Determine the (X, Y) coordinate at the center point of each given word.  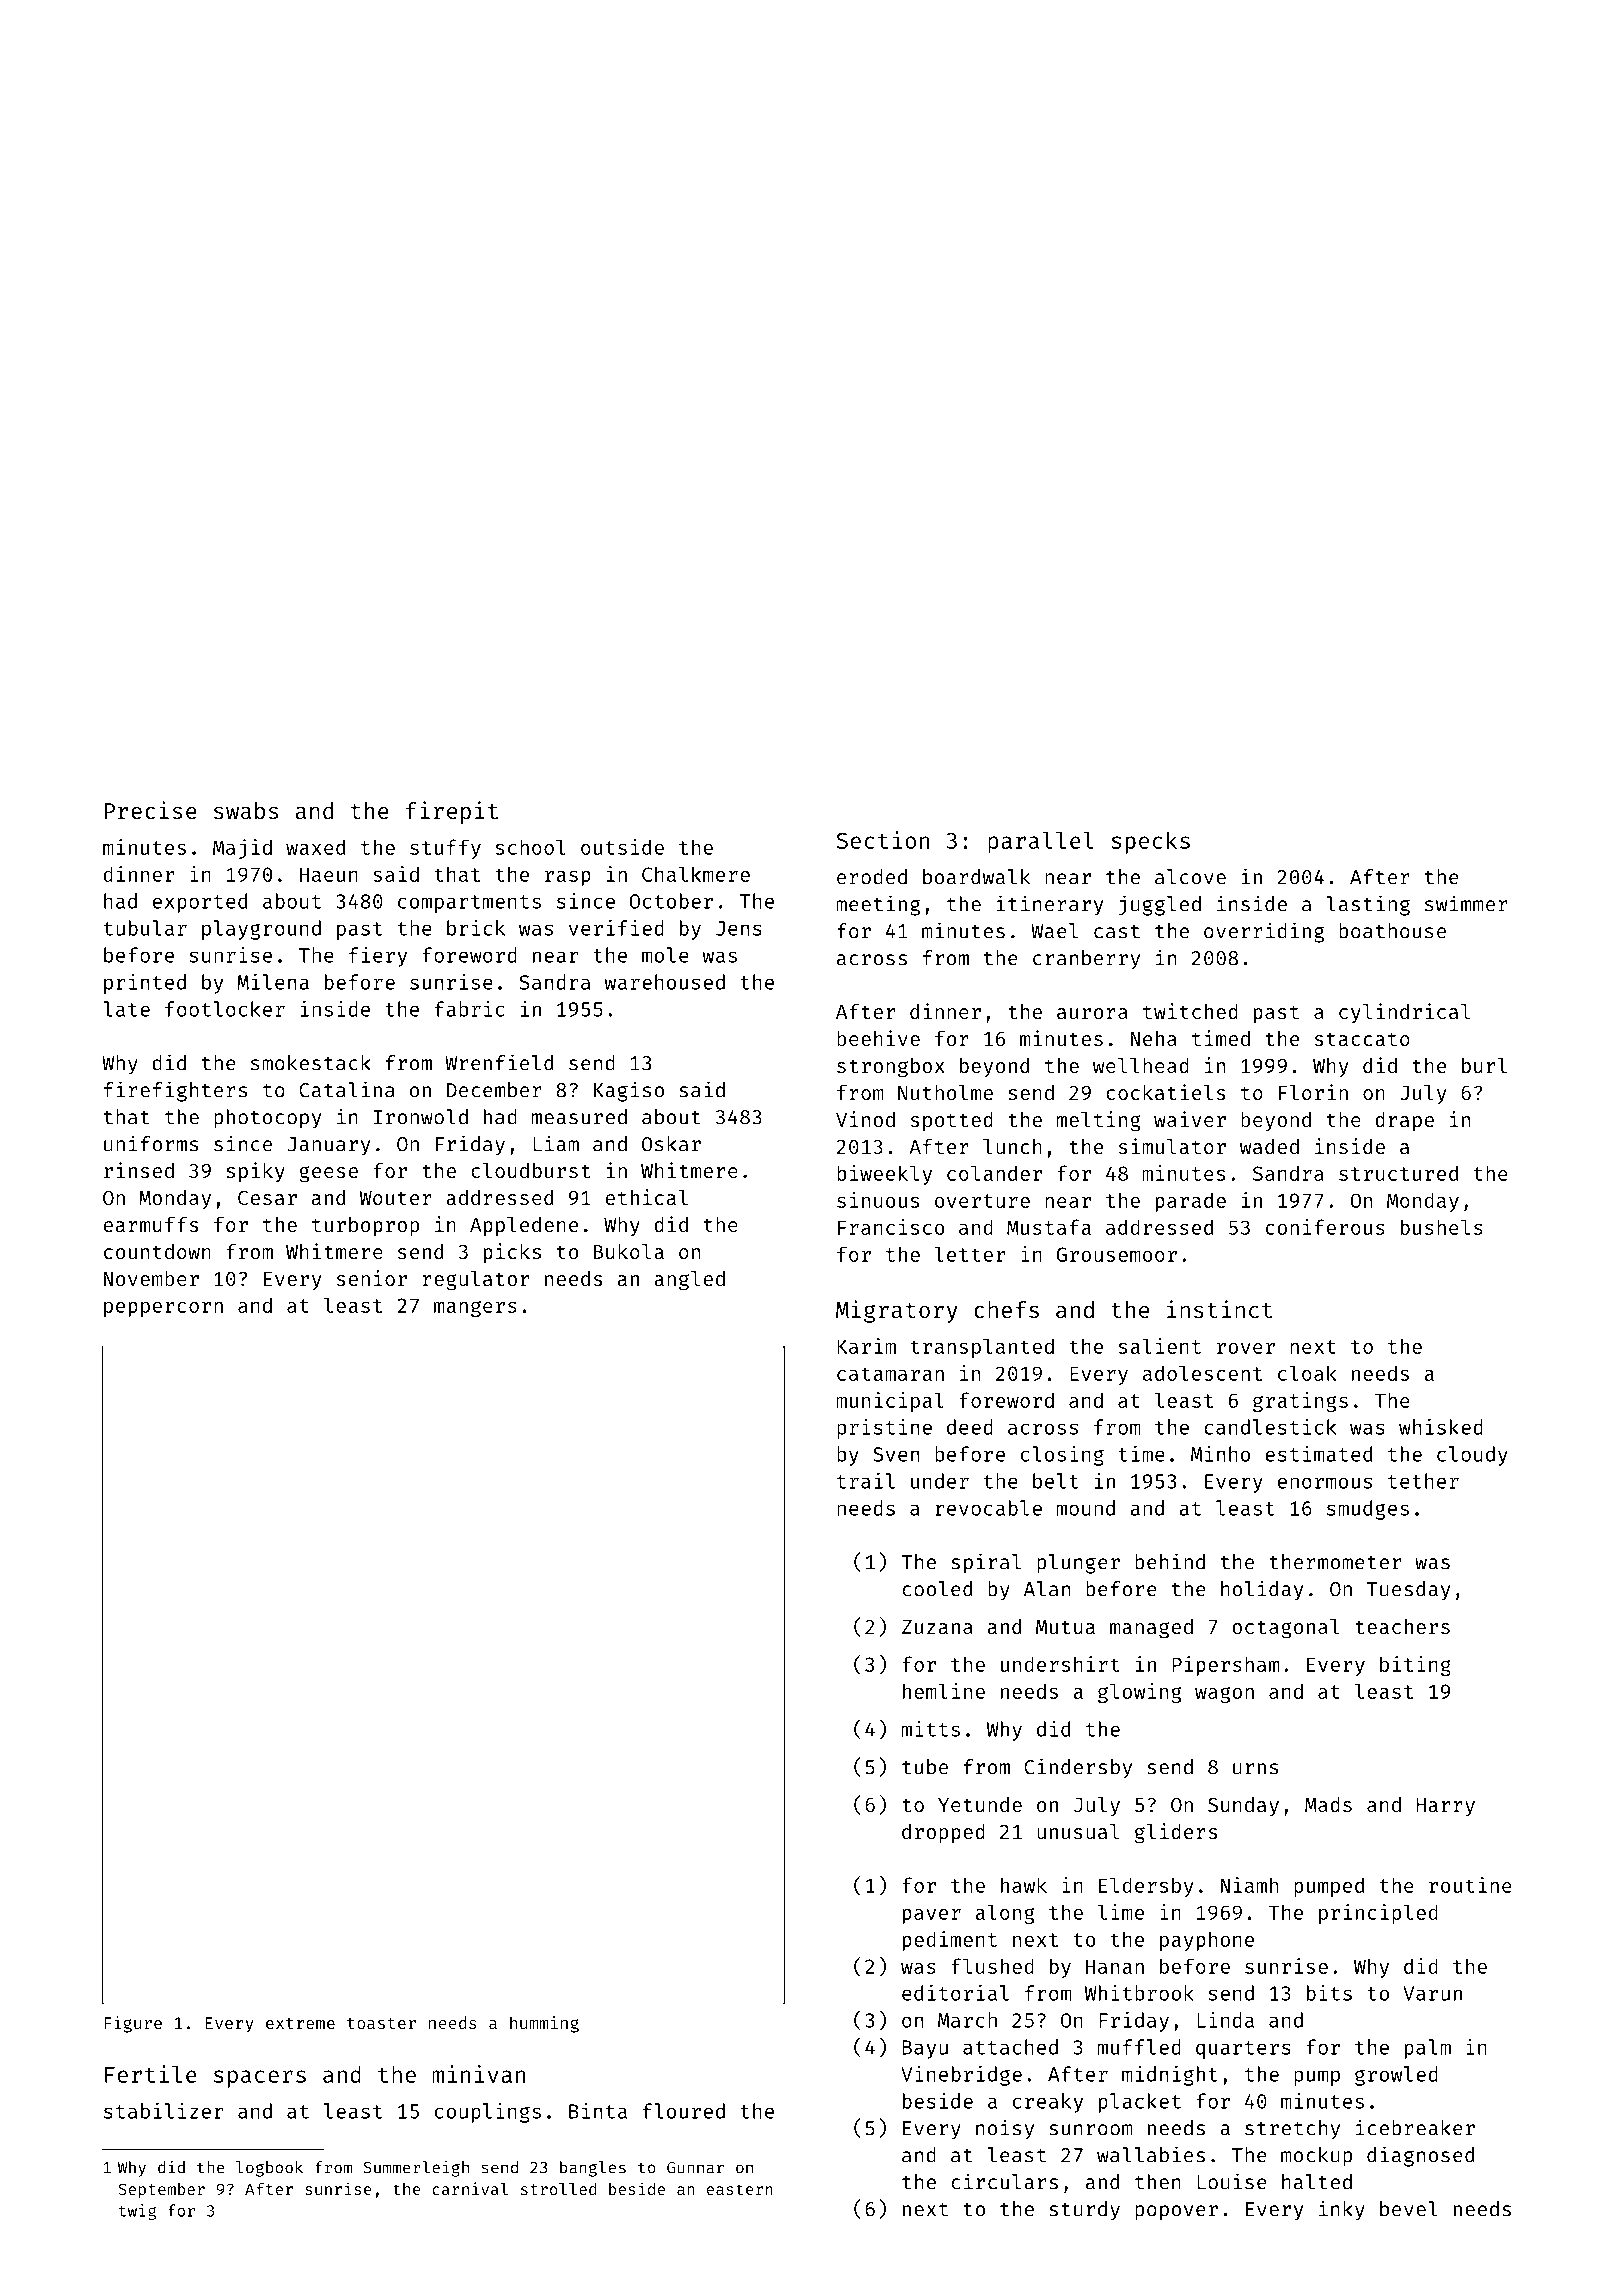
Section (883, 840)
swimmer (1466, 903)
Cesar (267, 1197)
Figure (133, 2024)
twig (137, 2212)
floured (684, 2111)
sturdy (1084, 2211)
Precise (151, 810)
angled (689, 1281)
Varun (1432, 1993)
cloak (1307, 1373)
